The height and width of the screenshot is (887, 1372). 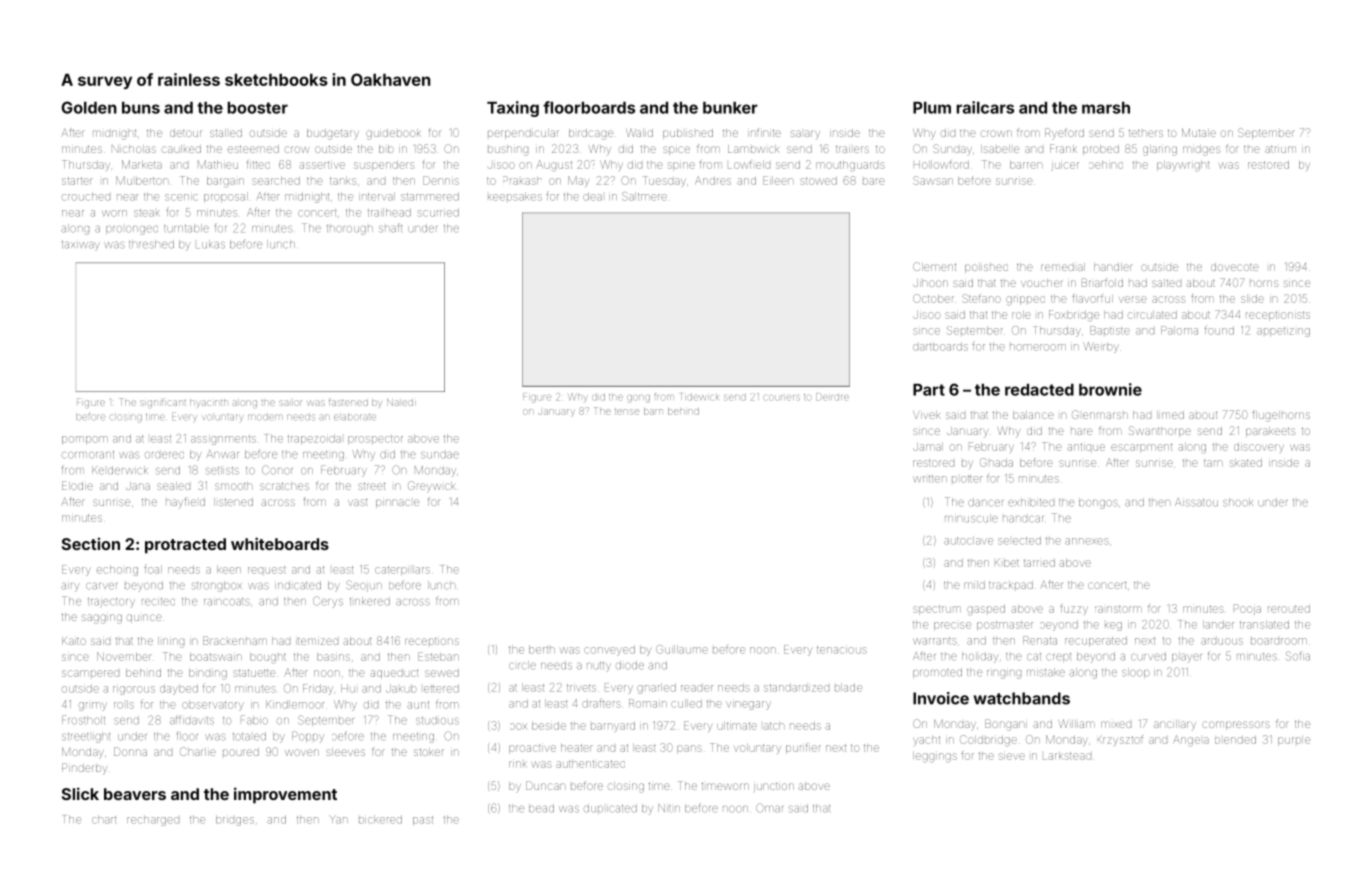 What do you see at coordinates (644, 196) in the screenshot?
I see `Saltmere` at bounding box center [644, 196].
